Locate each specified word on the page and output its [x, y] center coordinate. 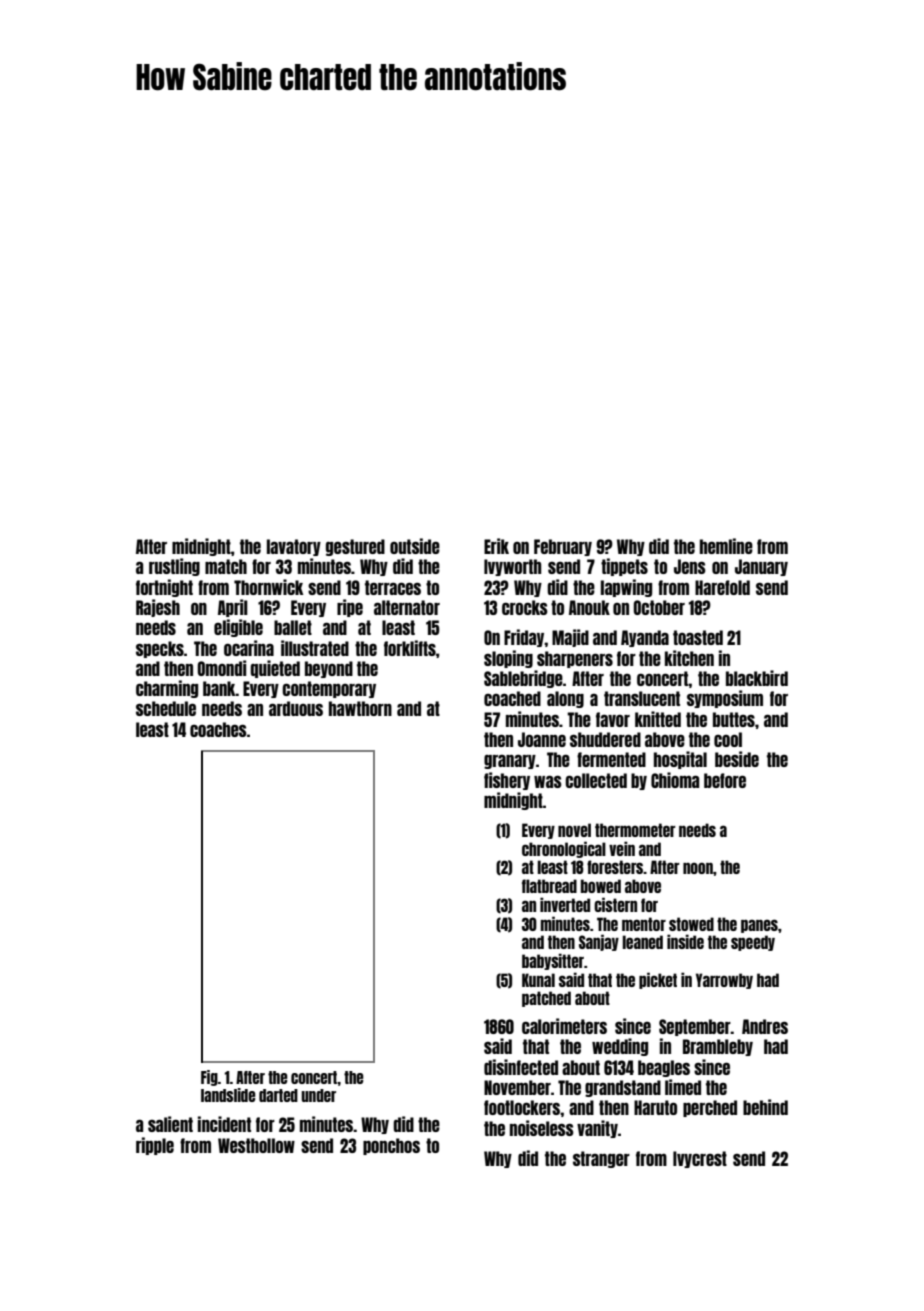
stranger [601, 1159]
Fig [209, 1078]
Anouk [589, 607]
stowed [691, 924]
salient [170, 1124]
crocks [525, 607]
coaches [218, 729]
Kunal [538, 980]
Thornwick [268, 587]
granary [510, 761]
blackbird [757, 678]
